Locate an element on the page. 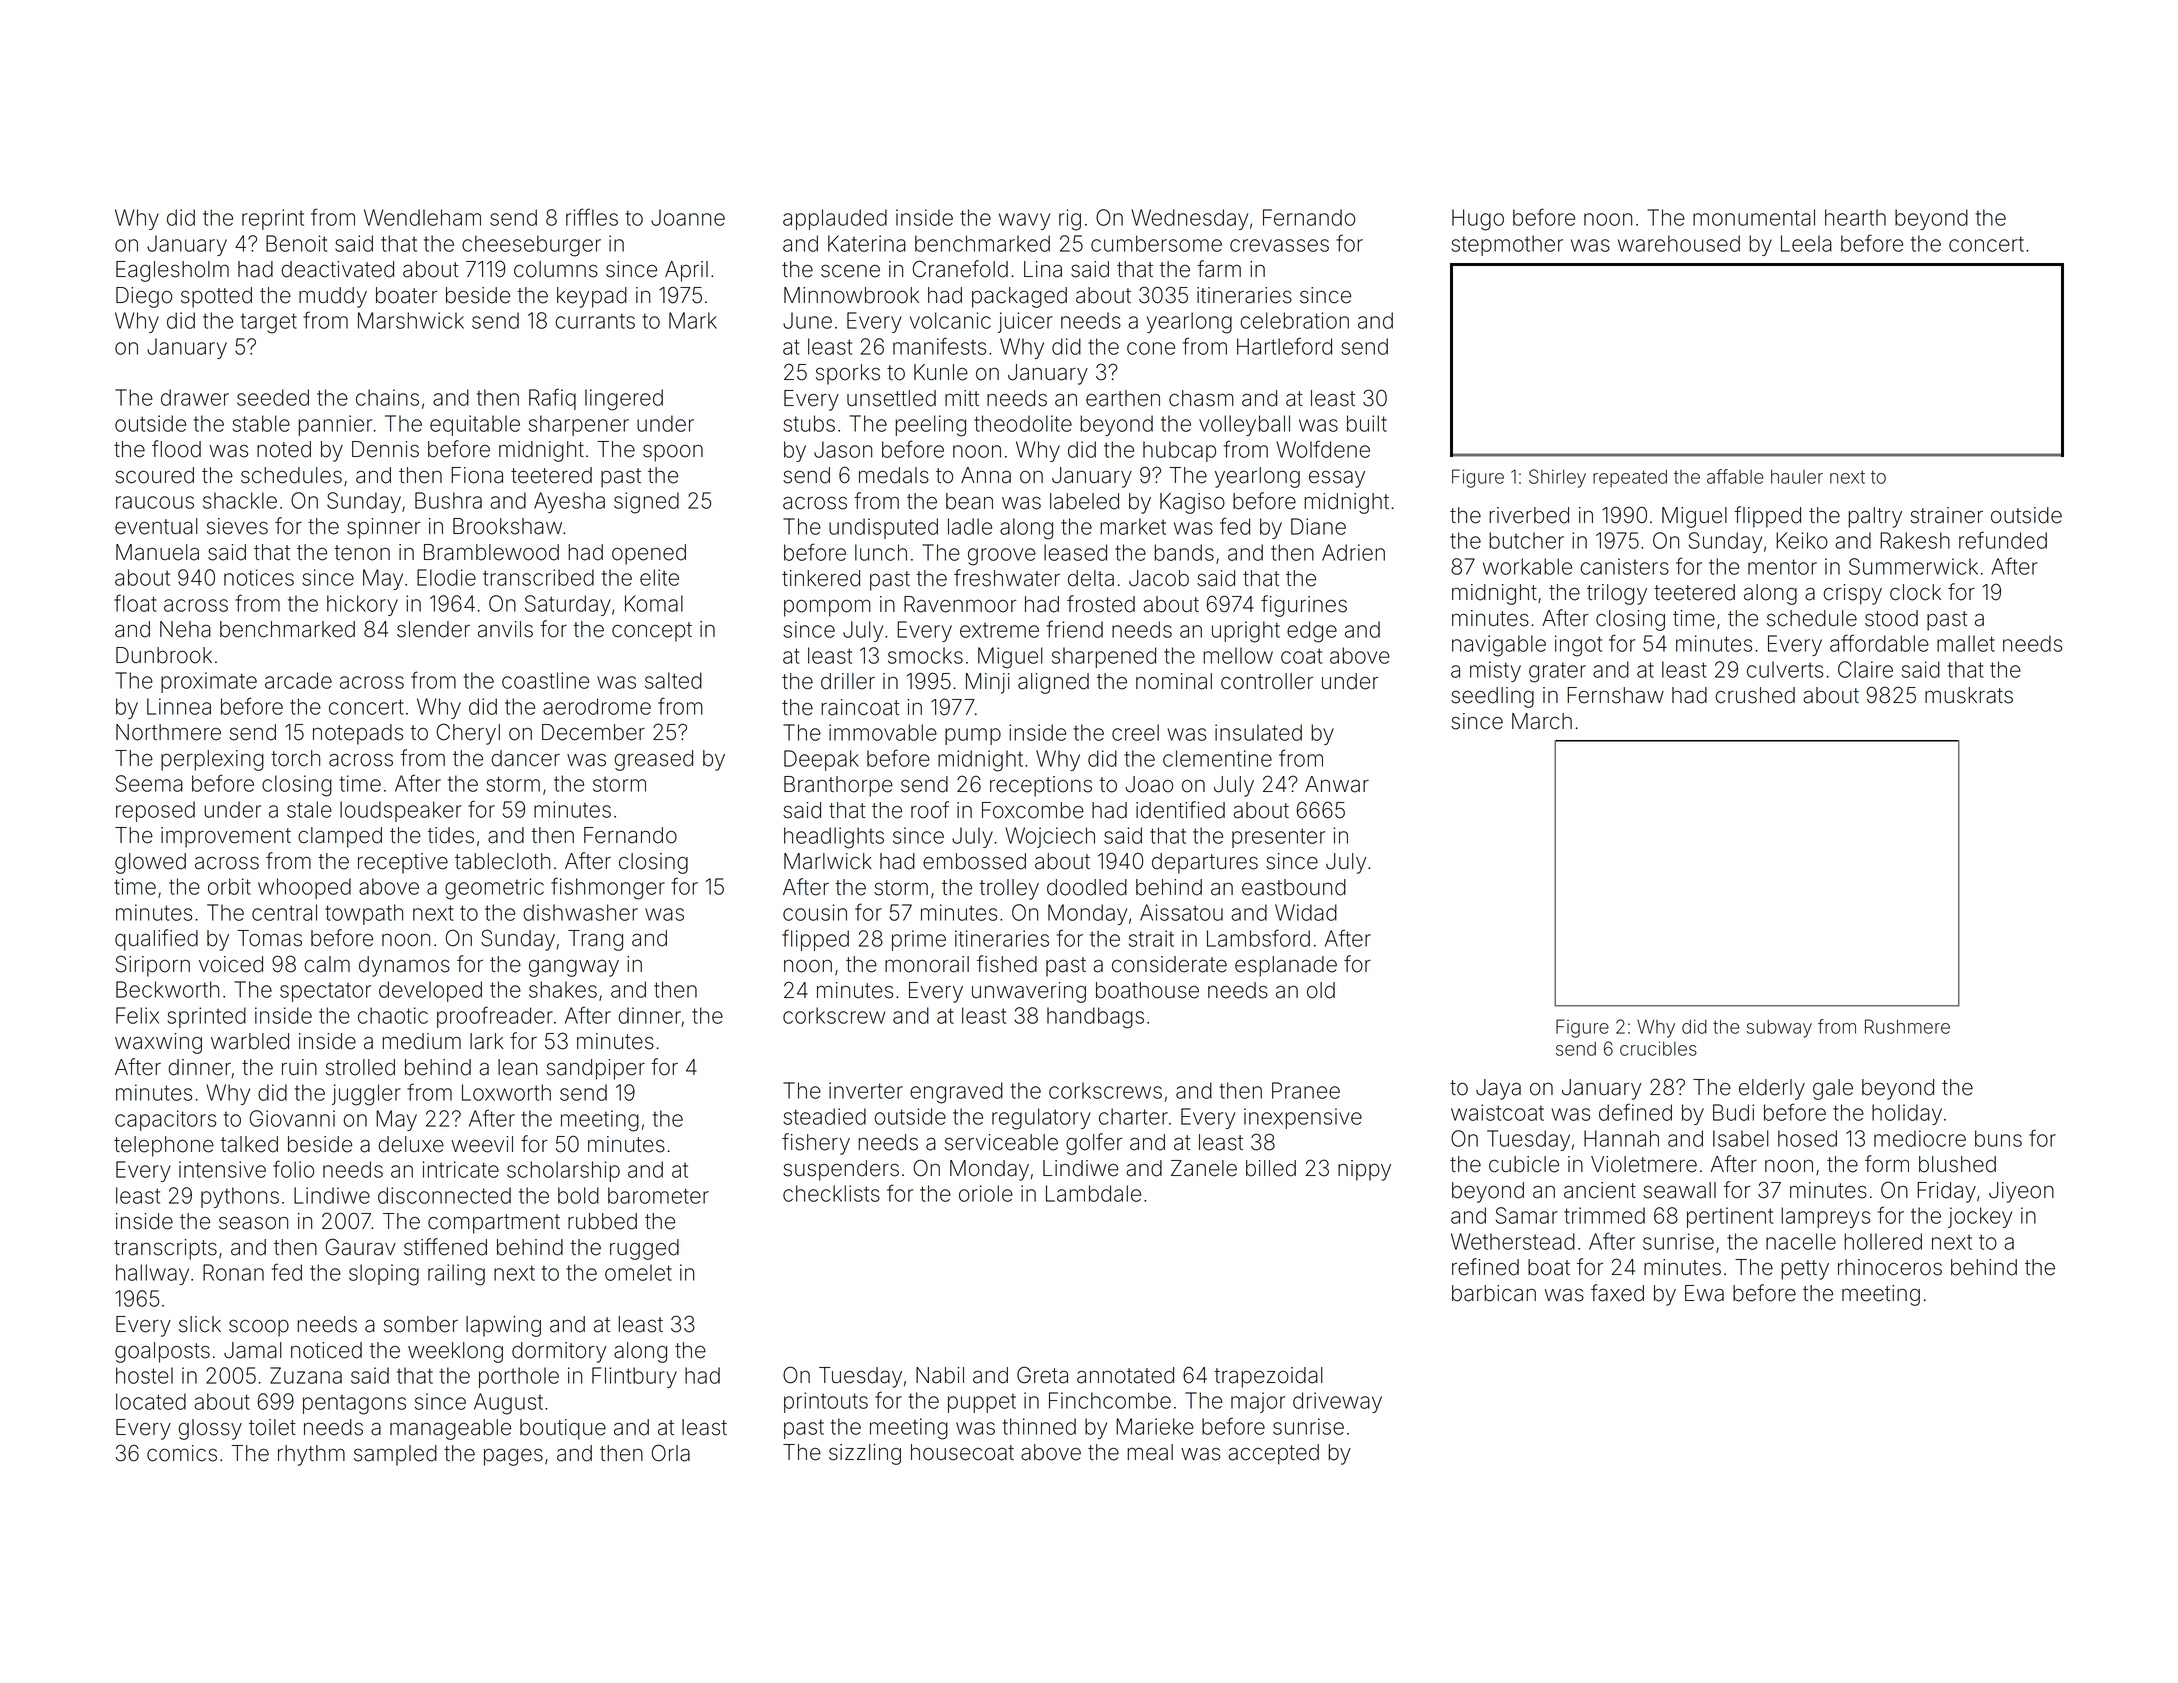 The image size is (2178, 1683). monumental is located at coordinates (1754, 217).
